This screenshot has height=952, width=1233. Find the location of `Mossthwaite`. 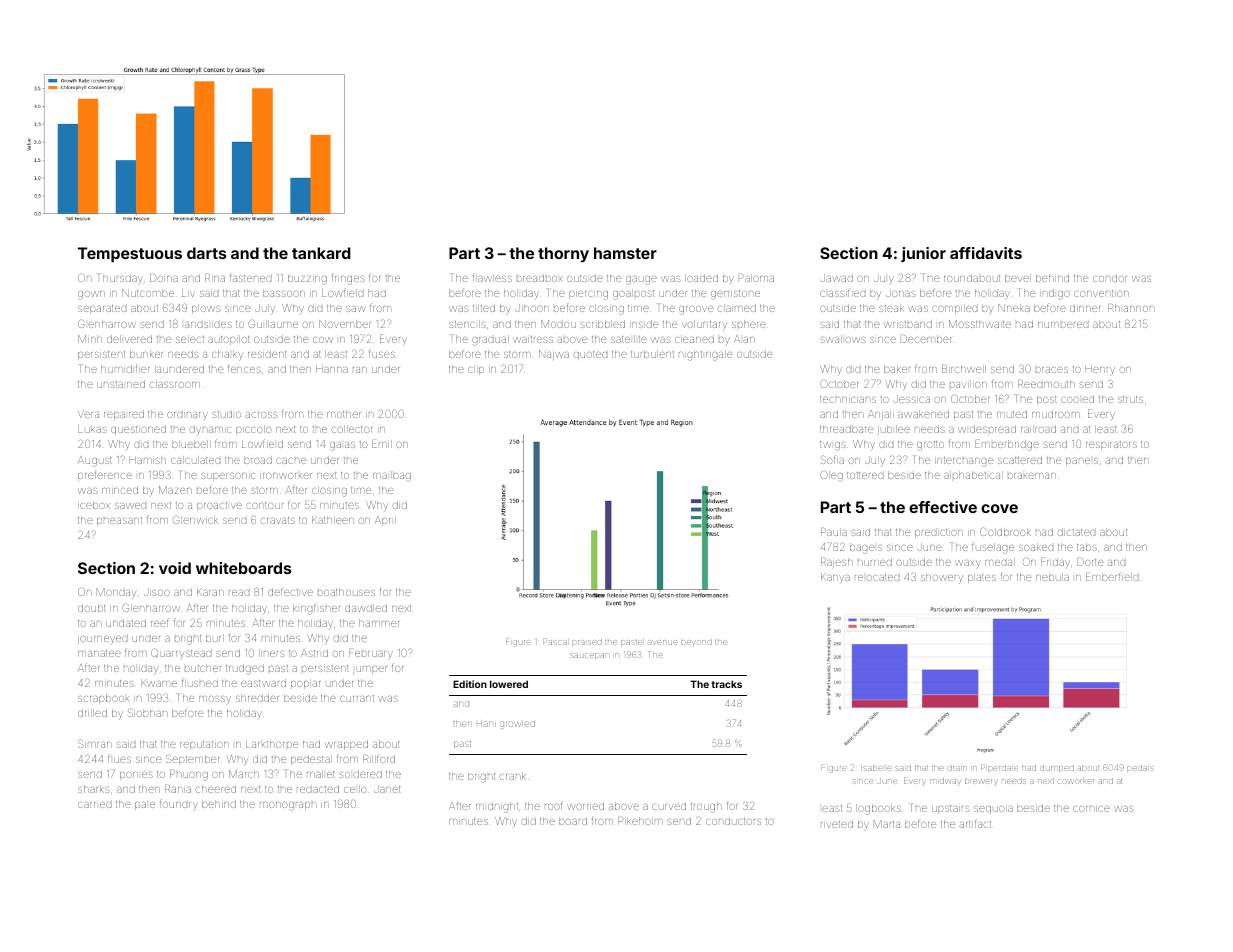

Mossthwaite is located at coordinates (980, 324).
